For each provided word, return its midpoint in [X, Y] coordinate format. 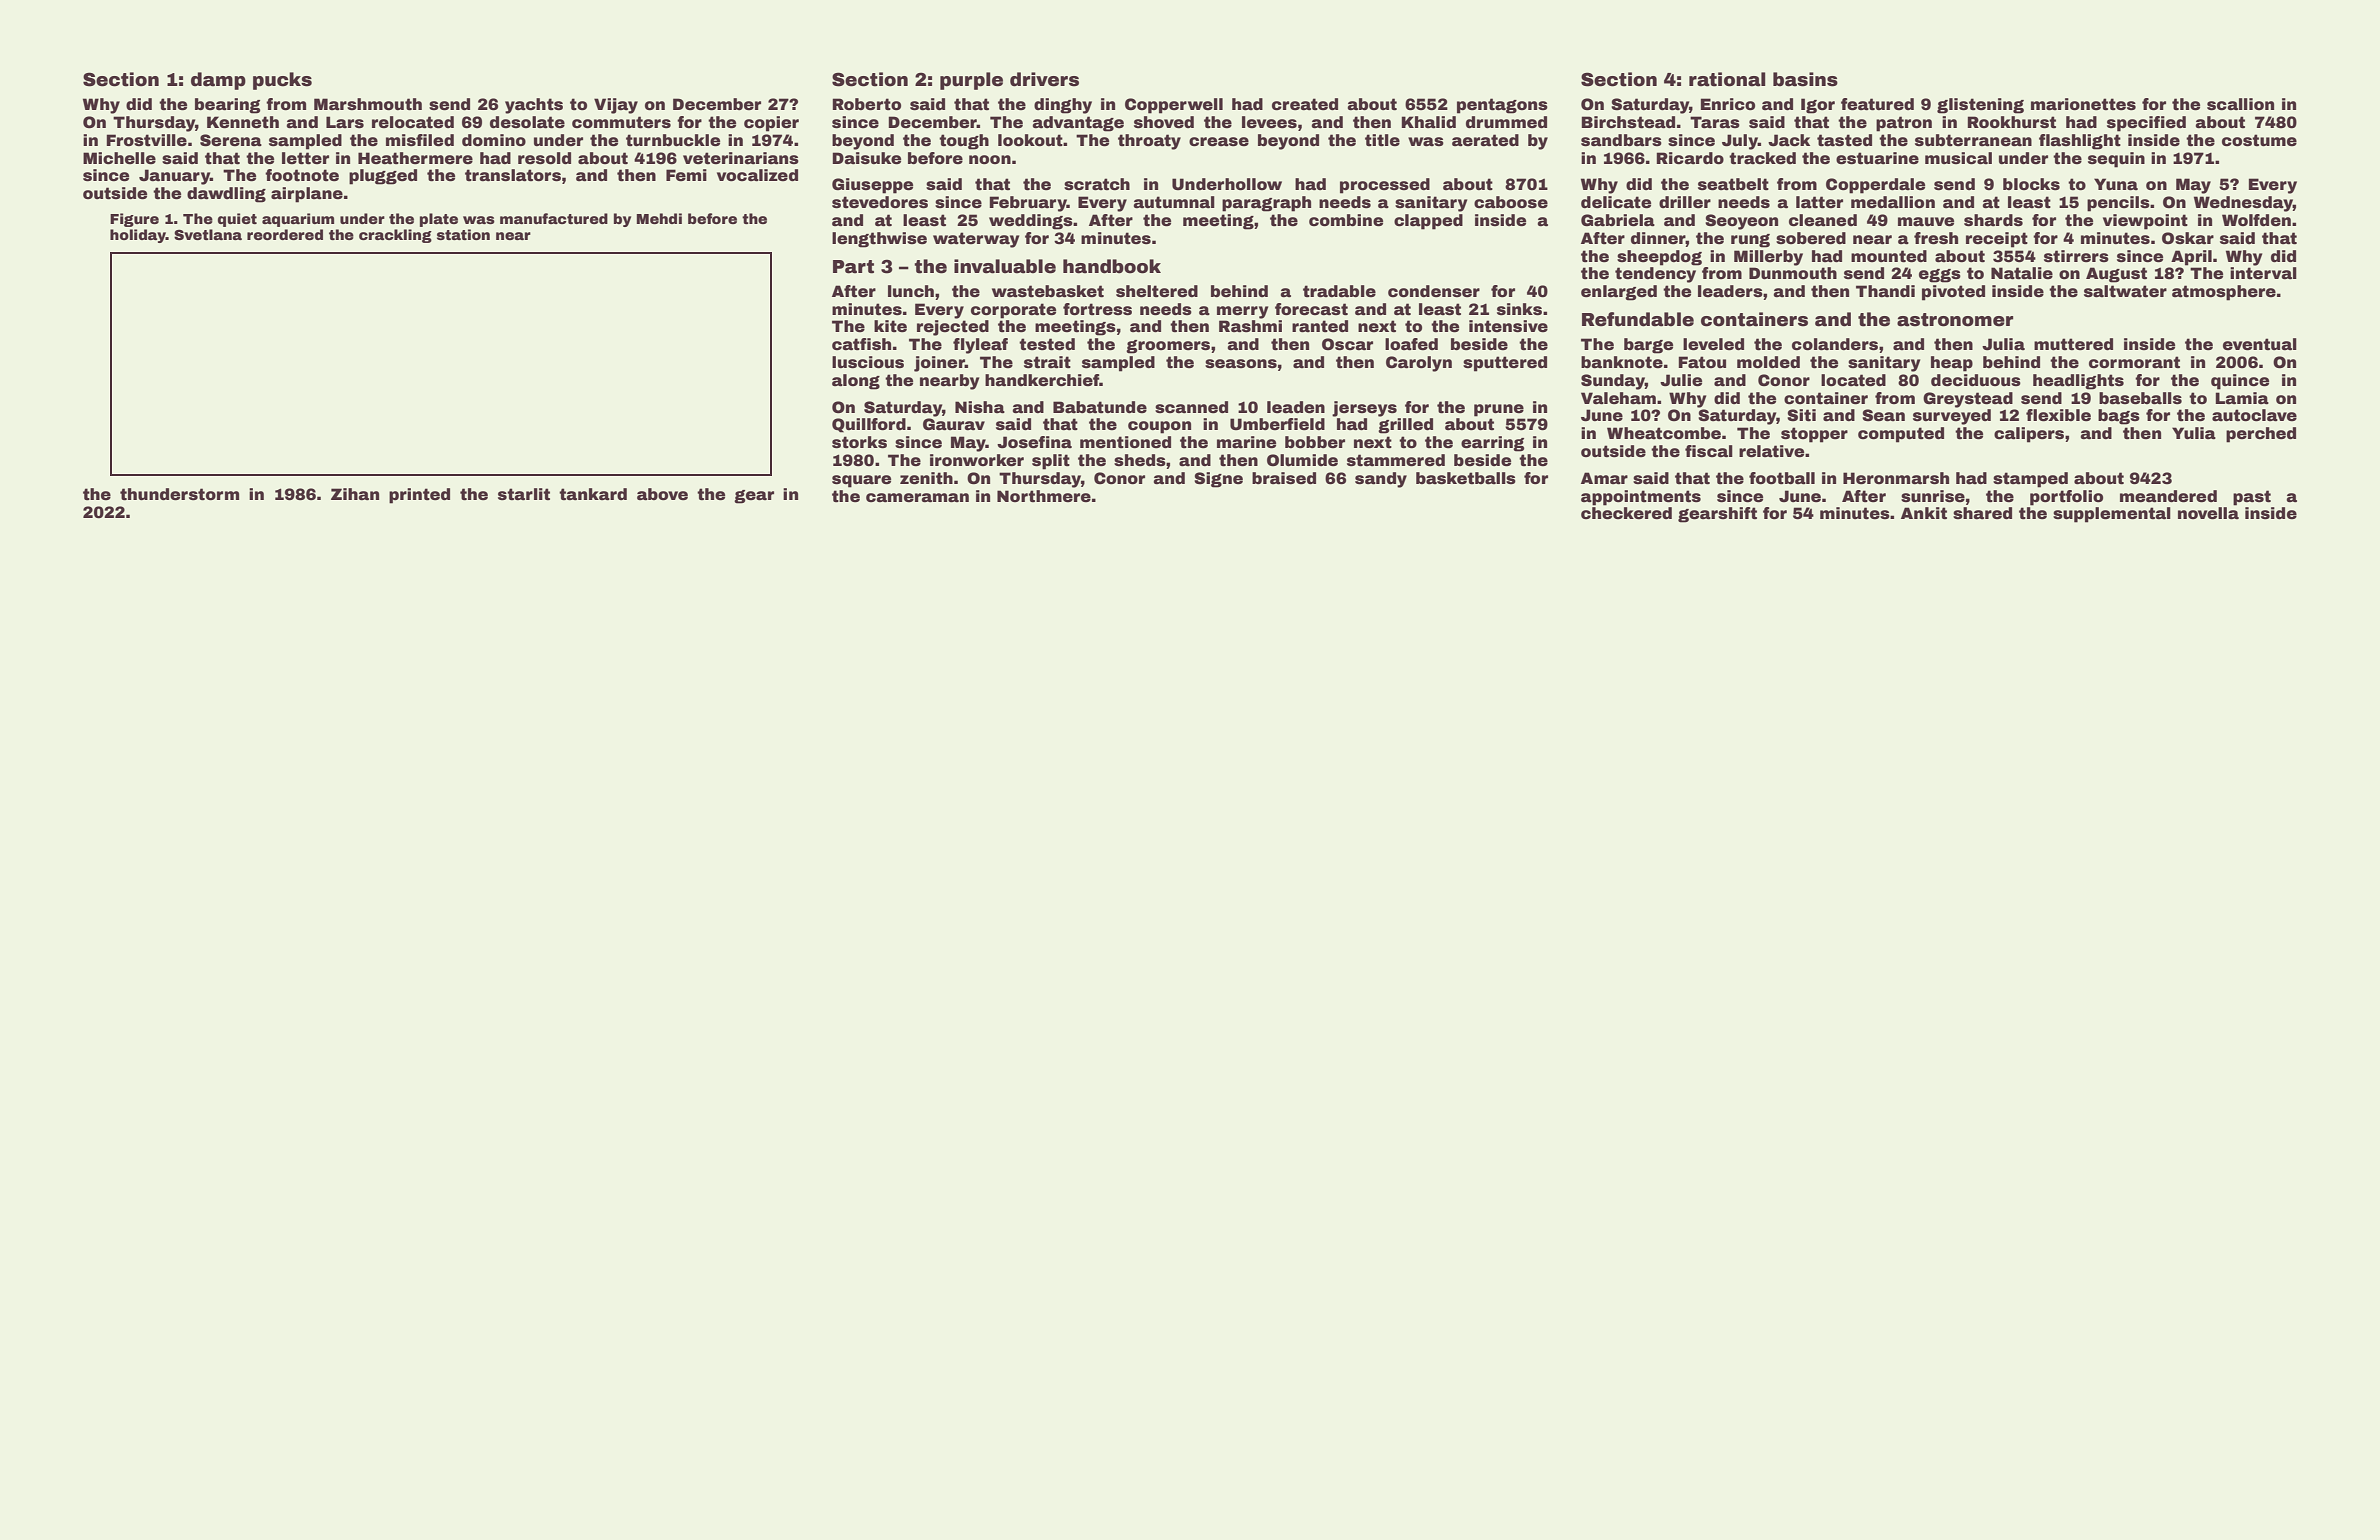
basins [1805, 79]
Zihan [355, 494]
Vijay [616, 106]
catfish [861, 344]
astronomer [1955, 320]
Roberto [866, 104]
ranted [1320, 326]
